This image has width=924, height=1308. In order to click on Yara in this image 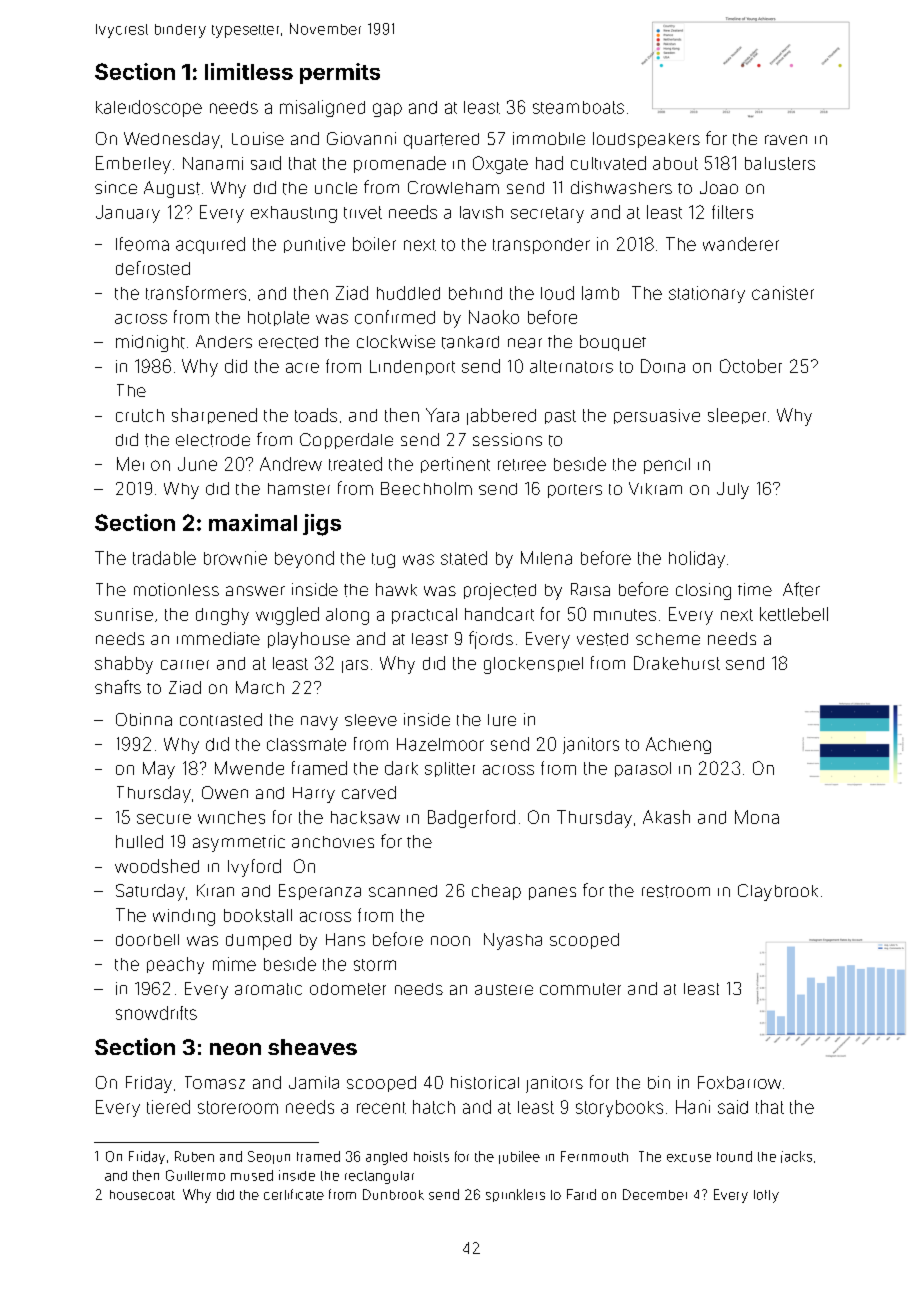, I will do `click(442, 415)`.
